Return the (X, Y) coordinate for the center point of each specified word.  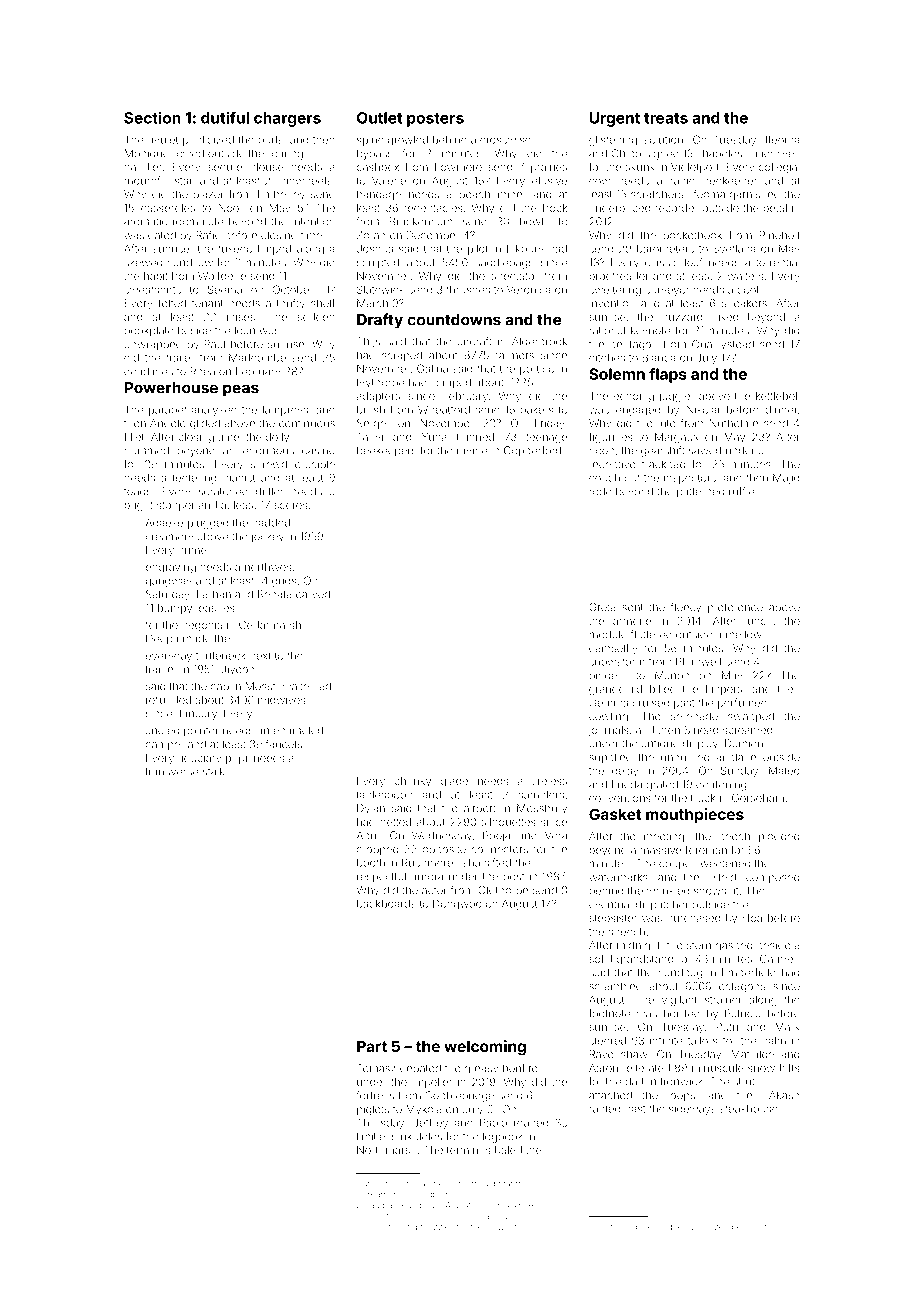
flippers (723, 689)
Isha (470, 863)
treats (666, 118)
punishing (398, 1227)
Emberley (281, 195)
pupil (237, 759)
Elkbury (525, 249)
